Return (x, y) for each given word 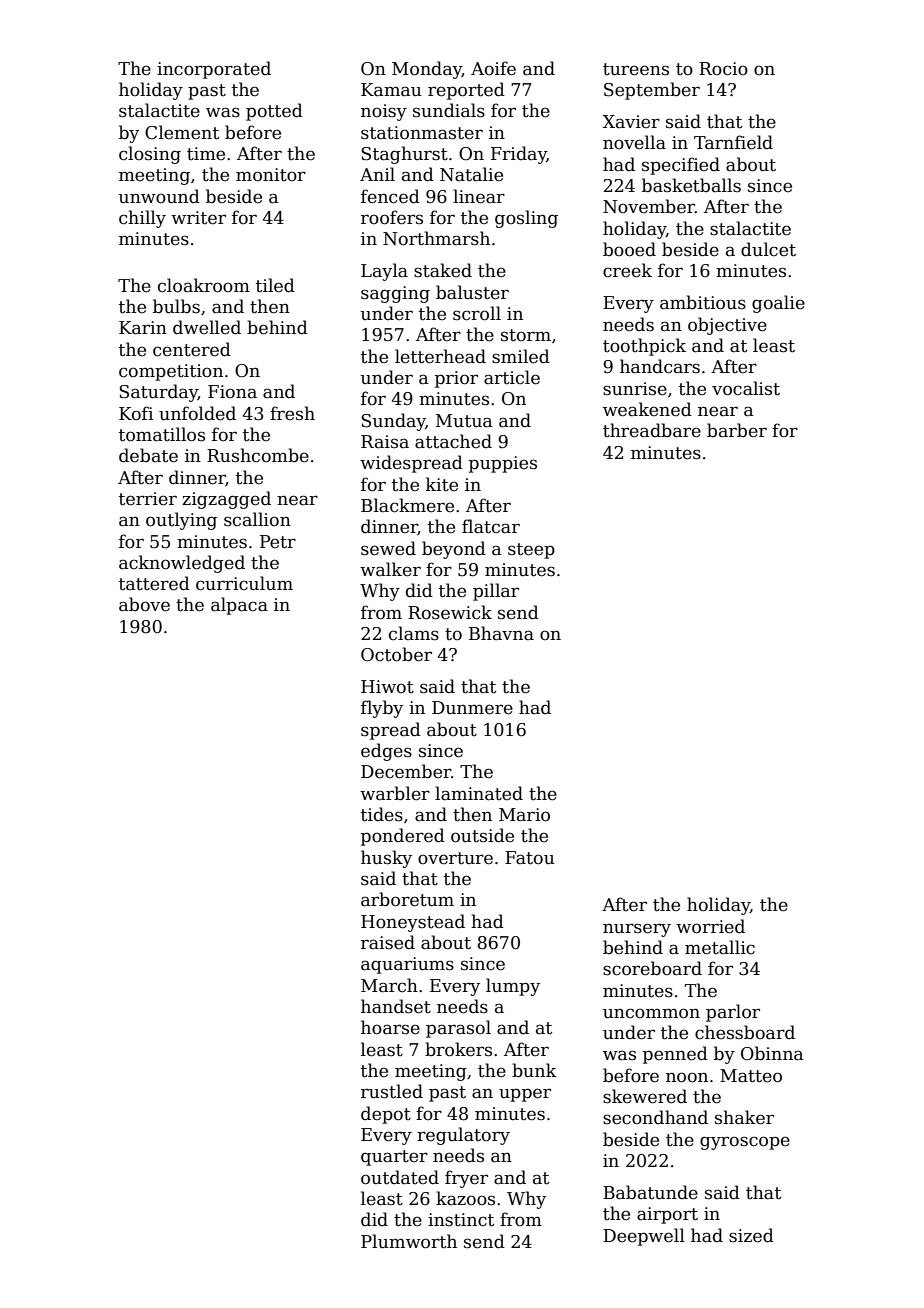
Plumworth (409, 1241)
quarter (394, 1158)
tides (382, 814)
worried (710, 926)
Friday (519, 155)
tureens (636, 69)
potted (274, 112)
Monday (427, 70)
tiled (275, 285)
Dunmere (472, 708)
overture (455, 858)
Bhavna (501, 633)
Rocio (723, 69)
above (144, 604)
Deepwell (644, 1237)
